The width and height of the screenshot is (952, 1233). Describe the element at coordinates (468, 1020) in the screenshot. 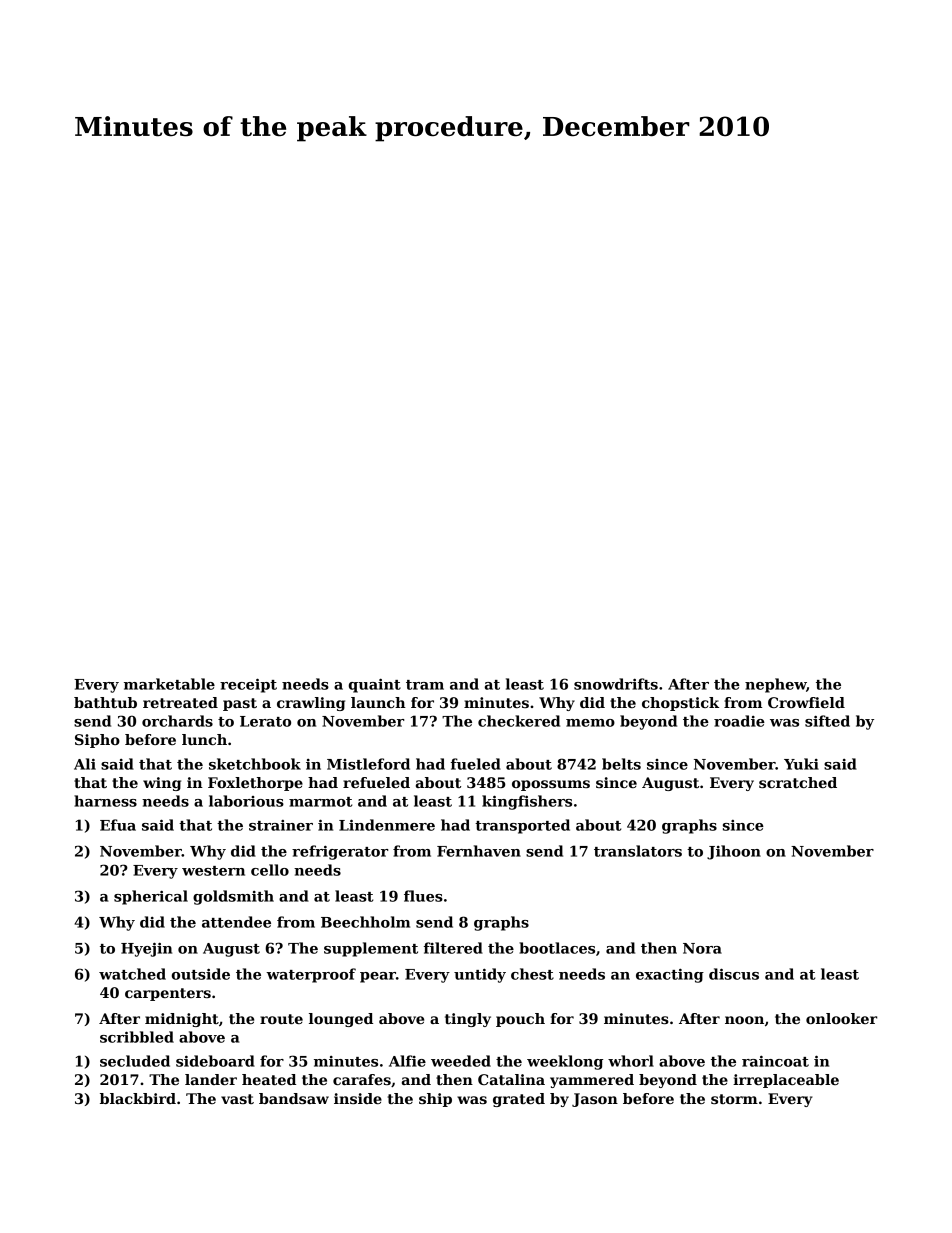

I see `tingly` at that location.
